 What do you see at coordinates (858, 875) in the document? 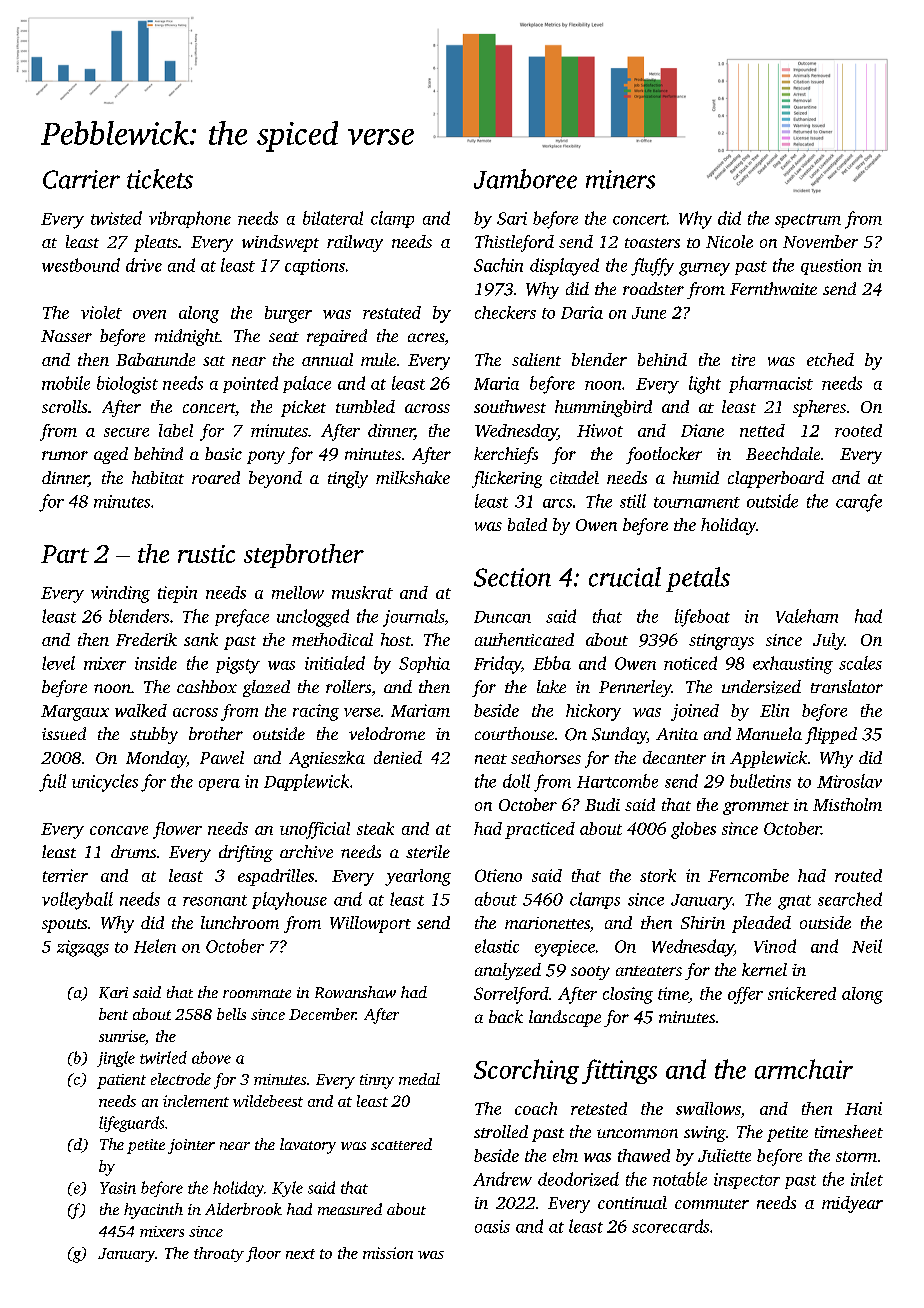
I see `routed` at bounding box center [858, 875].
